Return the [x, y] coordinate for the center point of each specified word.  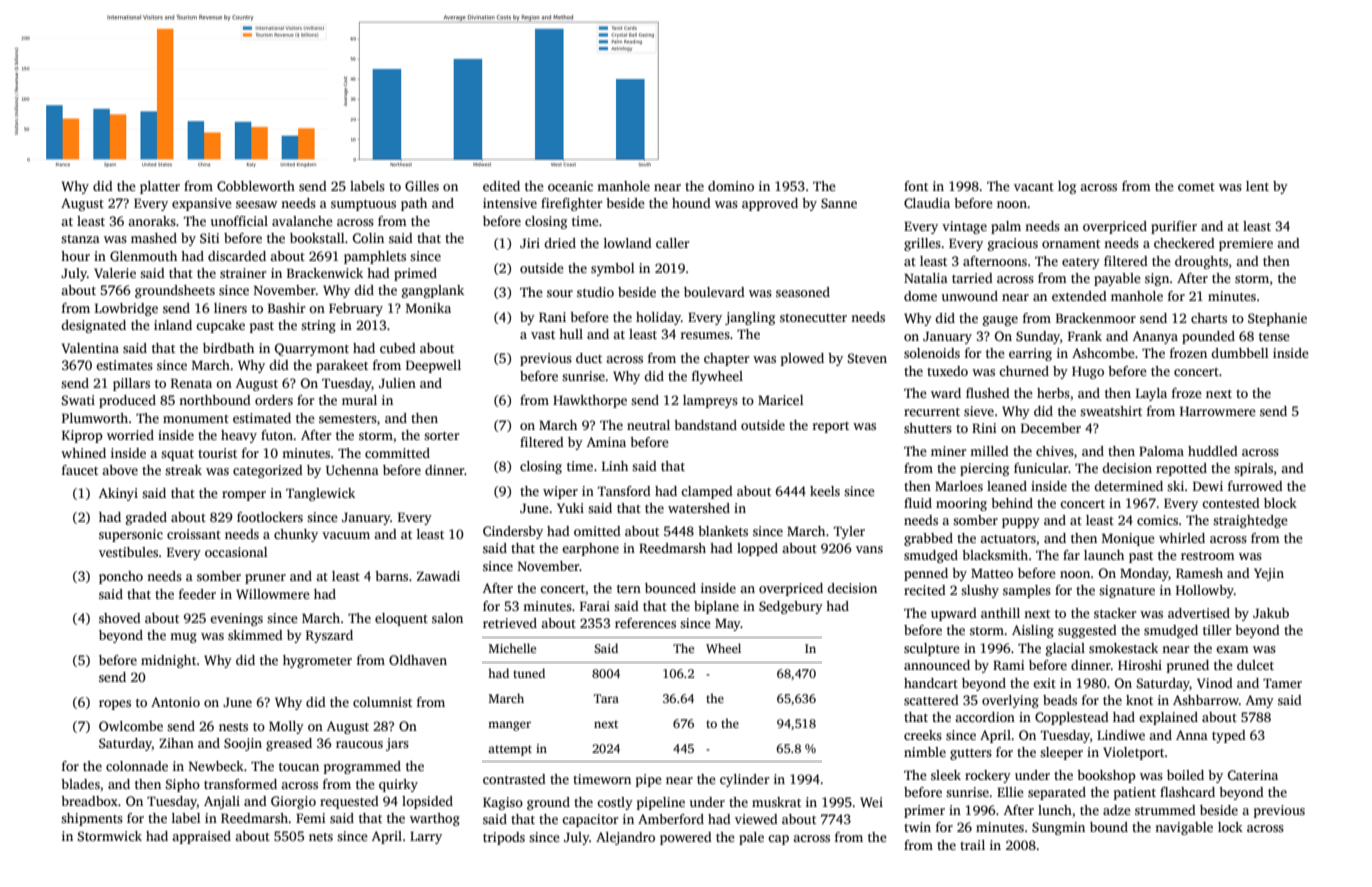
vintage [964, 227]
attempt [510, 750]
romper [244, 496]
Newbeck [216, 766]
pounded [1208, 337]
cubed [398, 348]
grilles [922, 244]
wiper [560, 492]
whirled [1182, 538]
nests [233, 727]
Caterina [1253, 775]
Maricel [781, 400]
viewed [756, 819]
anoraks [152, 221]
